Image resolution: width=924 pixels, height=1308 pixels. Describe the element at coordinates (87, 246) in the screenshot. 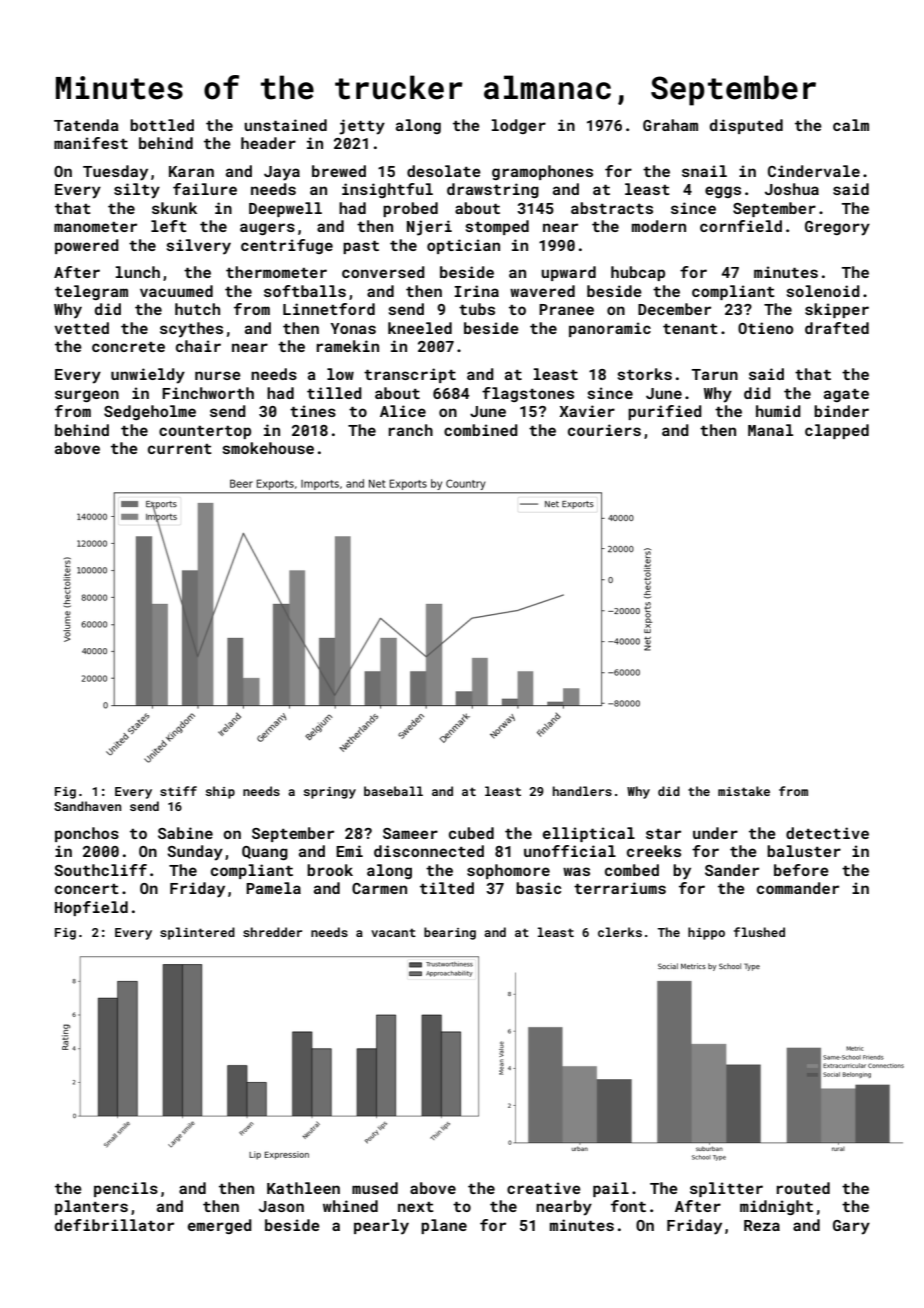

I see `powered` at that location.
